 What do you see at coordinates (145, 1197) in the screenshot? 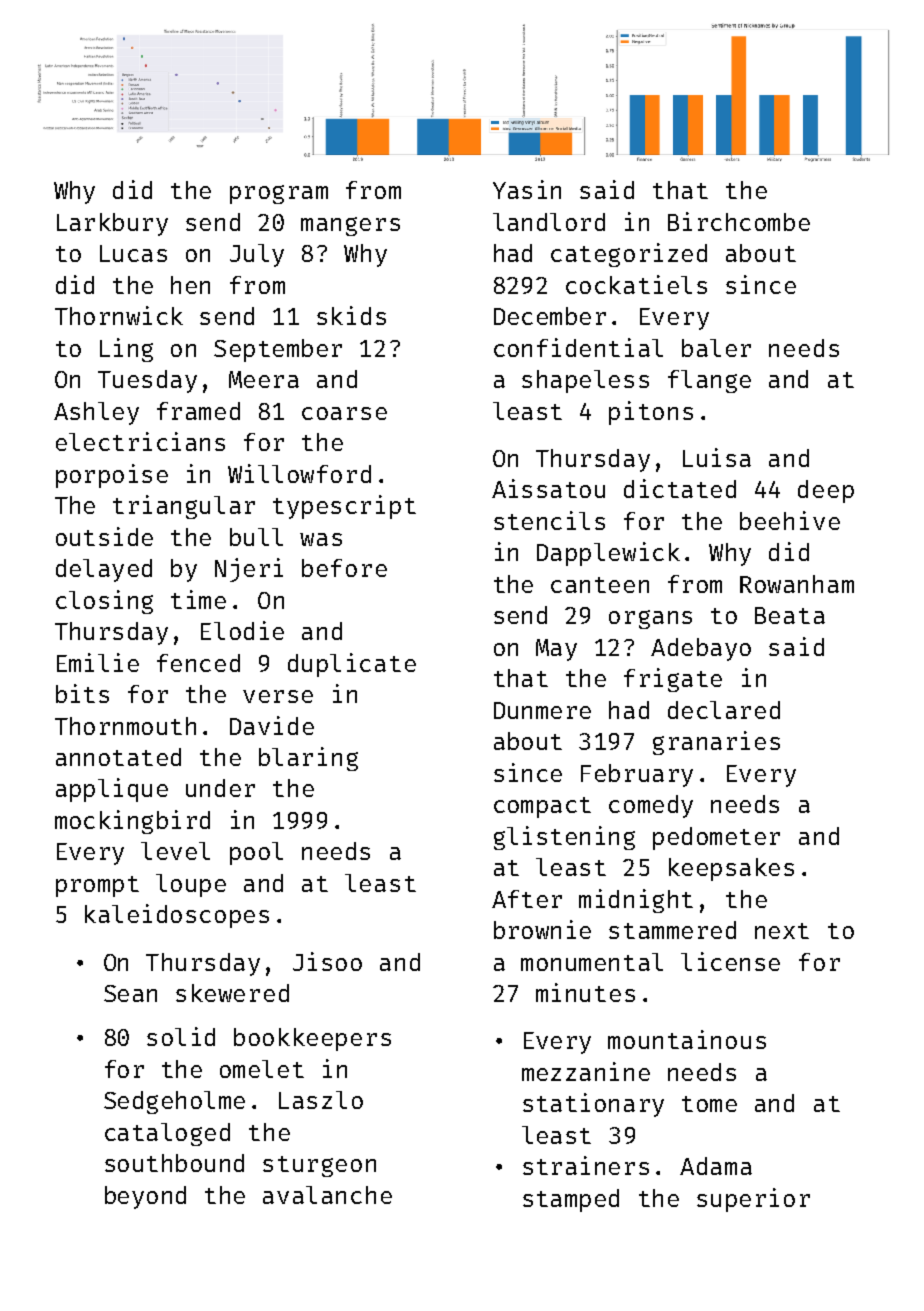
I see `beyond` at bounding box center [145, 1197].
